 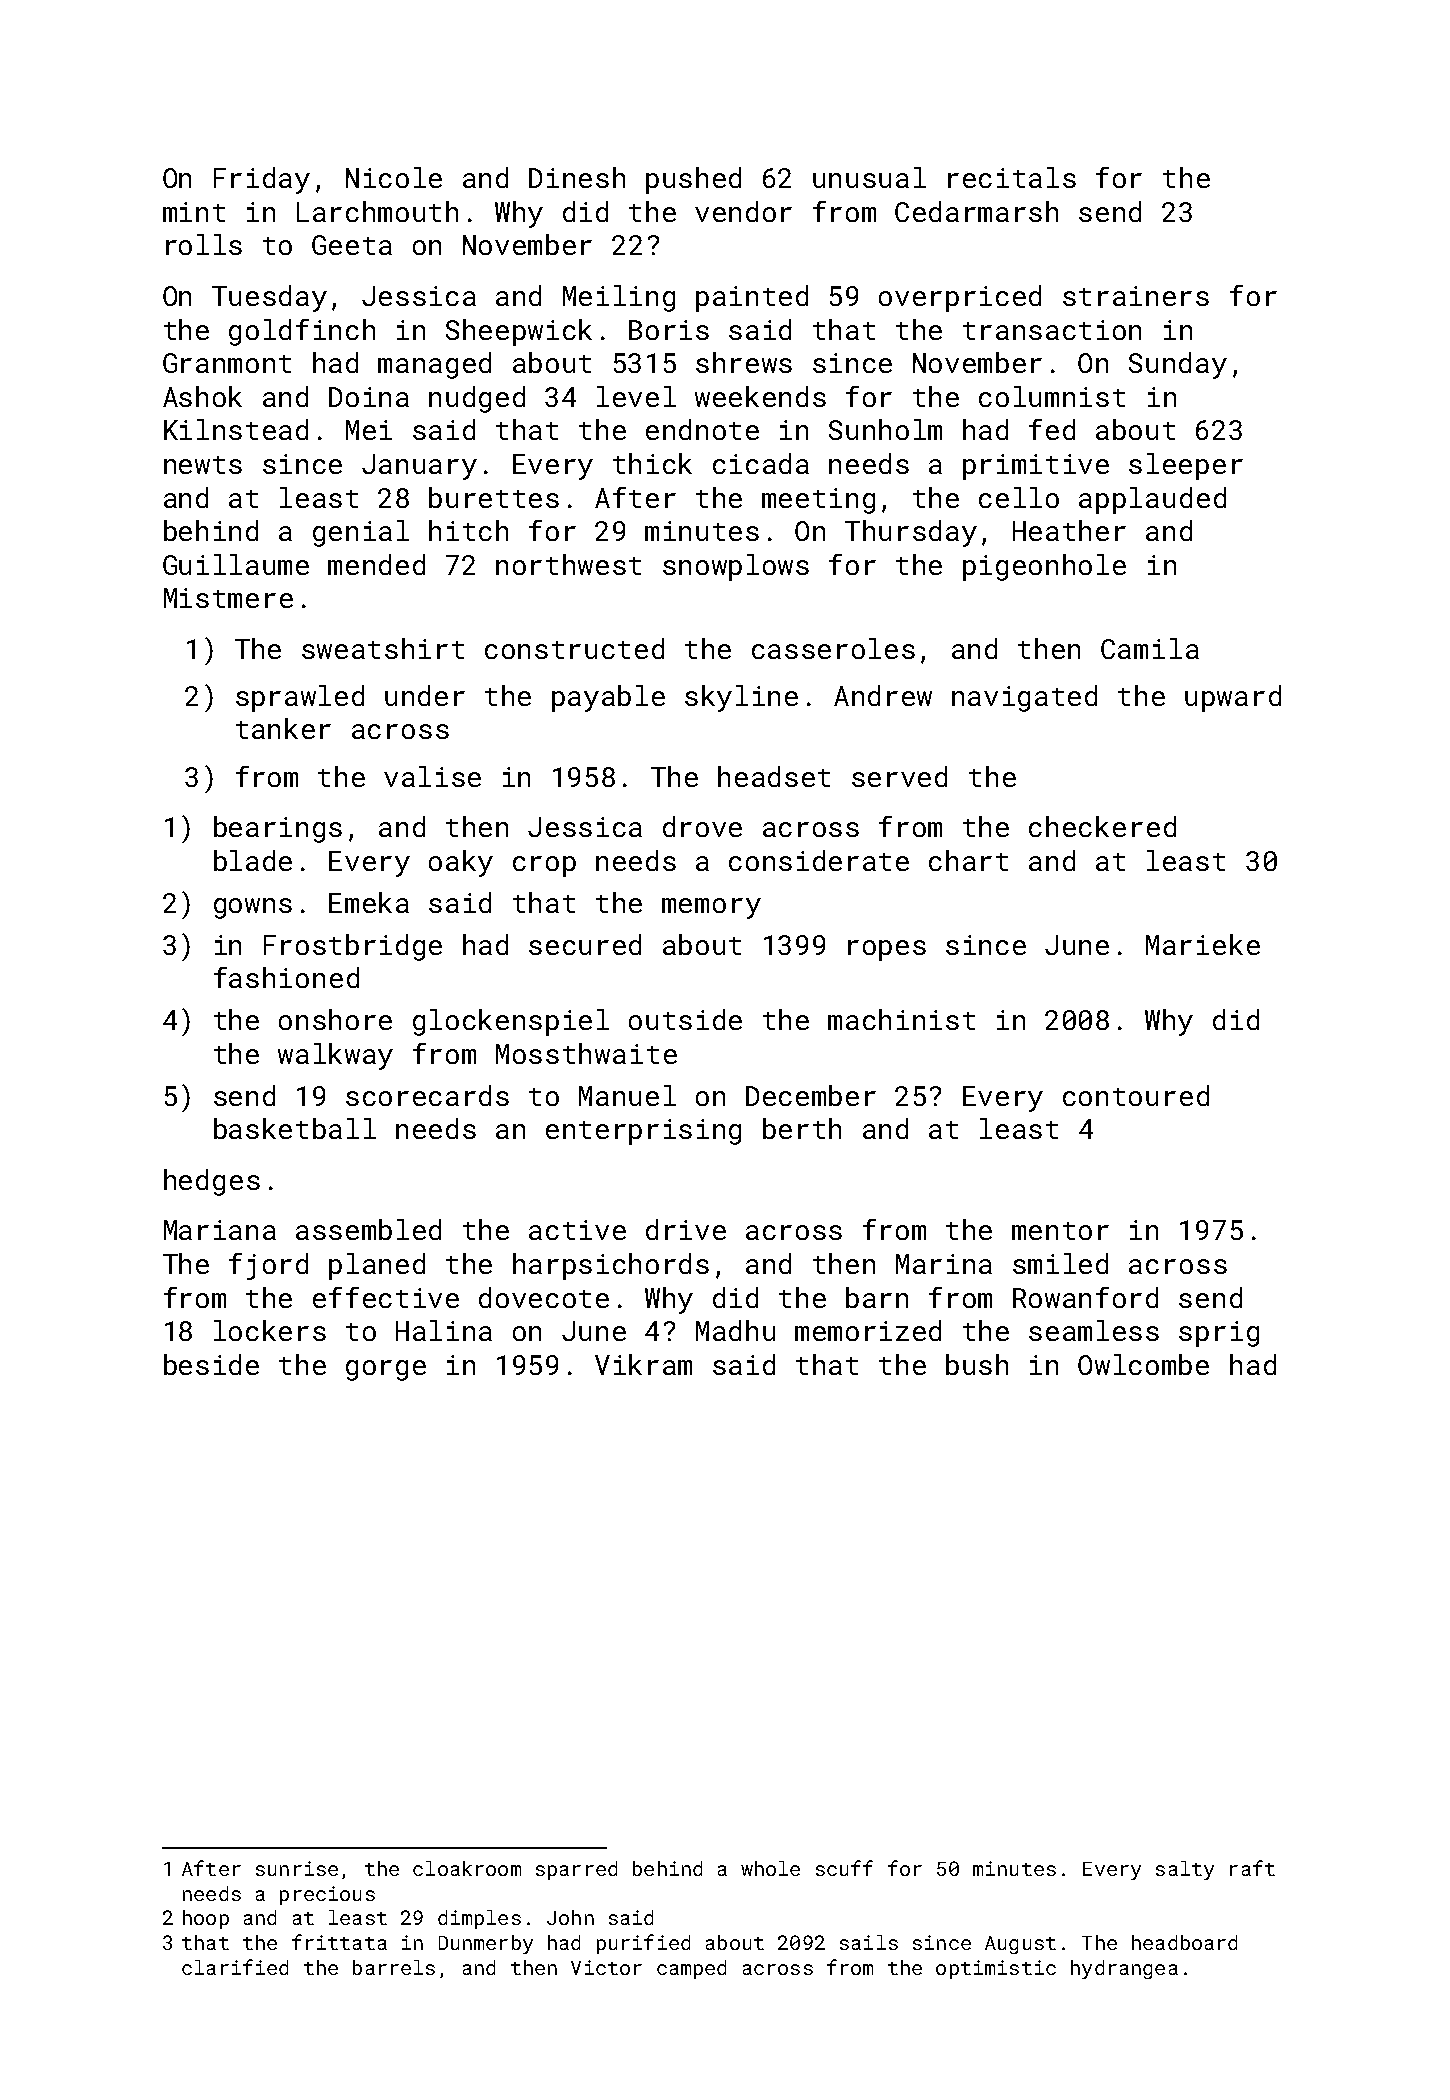 What do you see at coordinates (262, 180) in the document?
I see `Friday` at bounding box center [262, 180].
